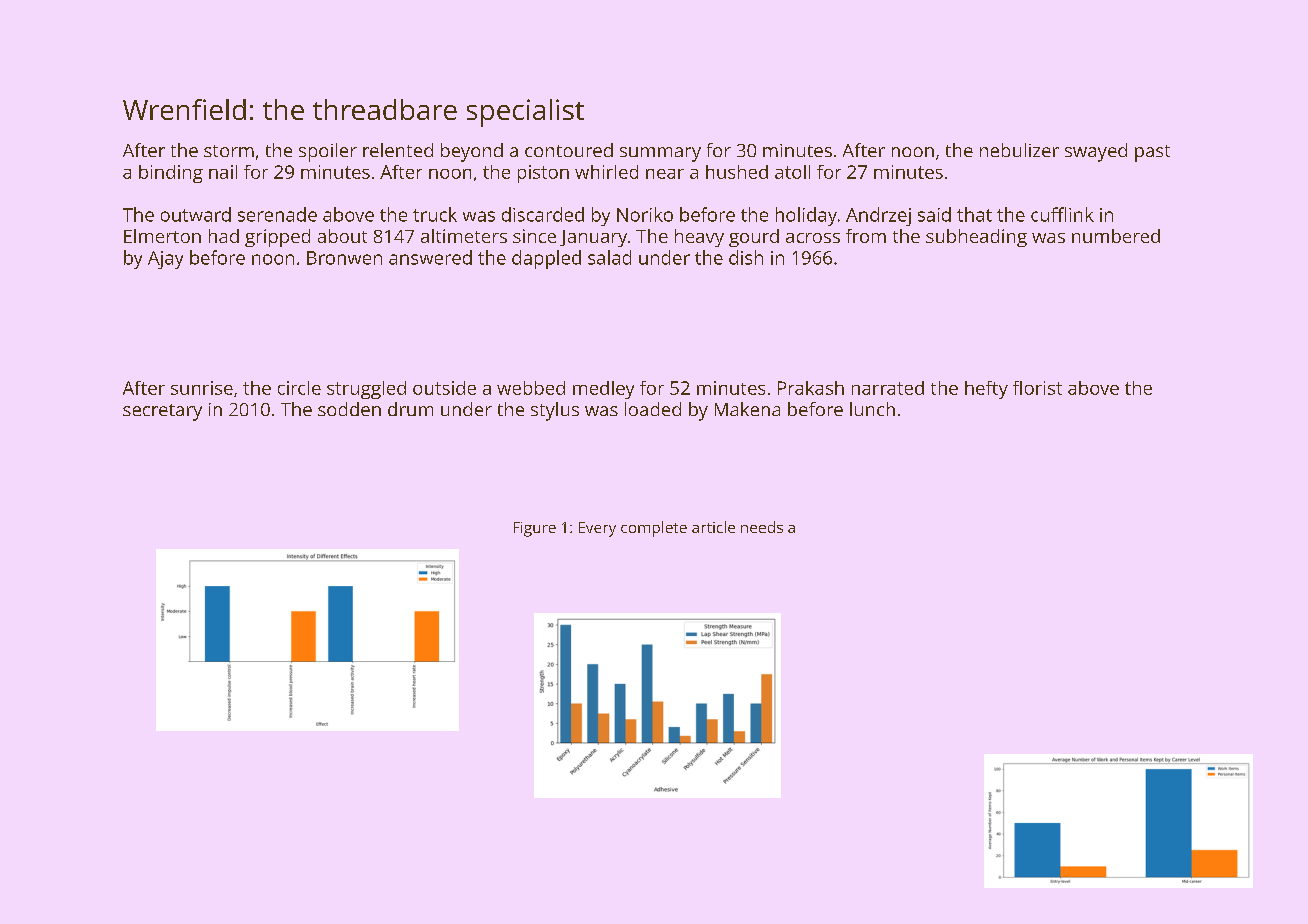 The width and height of the screenshot is (1308, 924). What do you see at coordinates (531, 388) in the screenshot?
I see `webbed` at bounding box center [531, 388].
